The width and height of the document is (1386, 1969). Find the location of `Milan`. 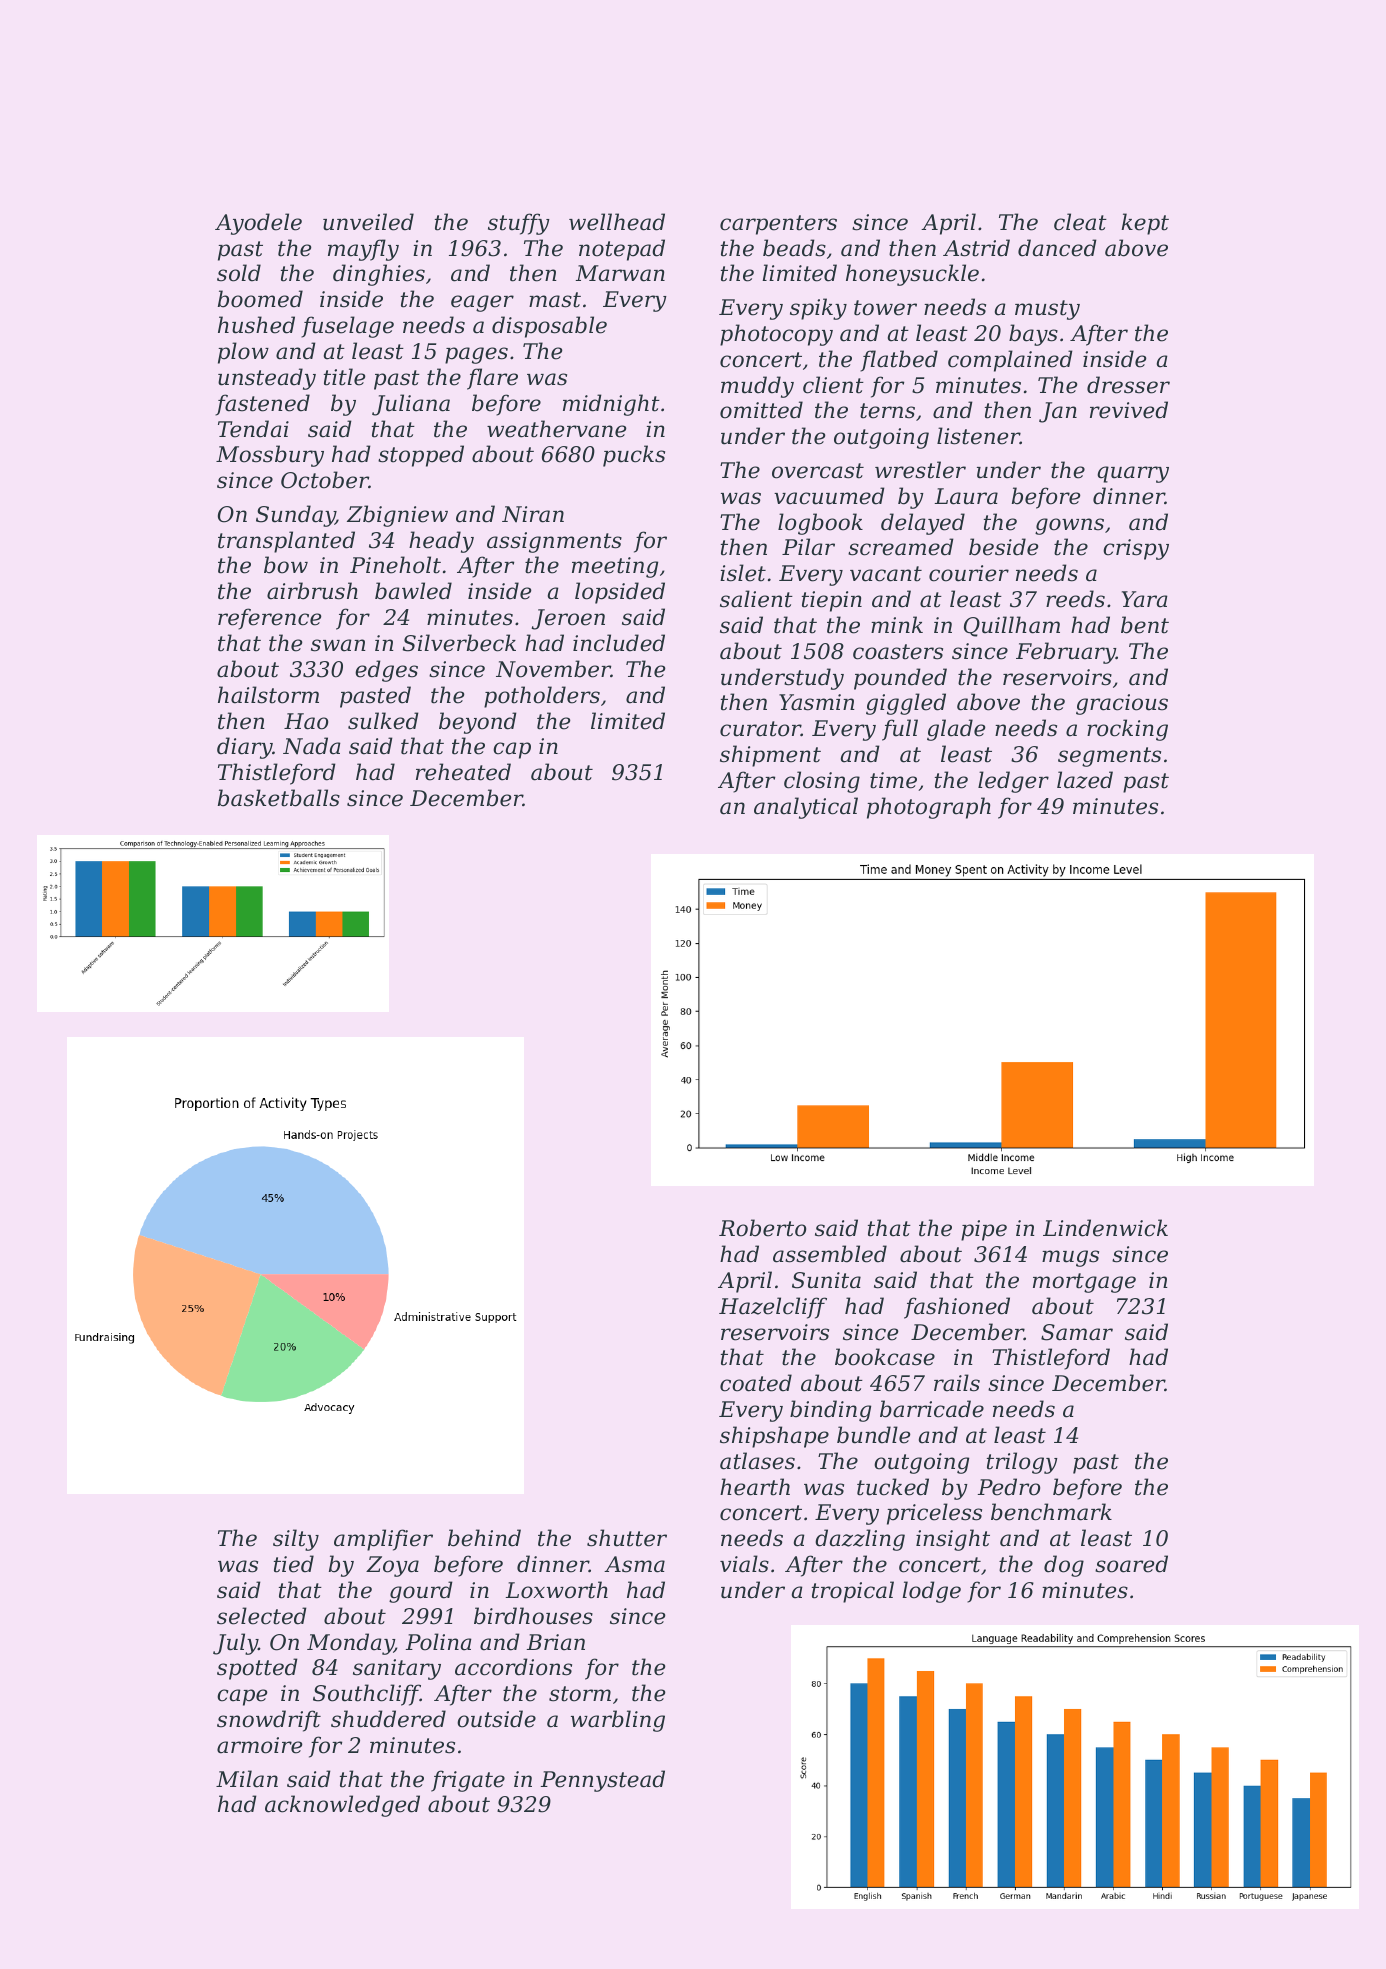

Milan is located at coordinates (247, 1779).
